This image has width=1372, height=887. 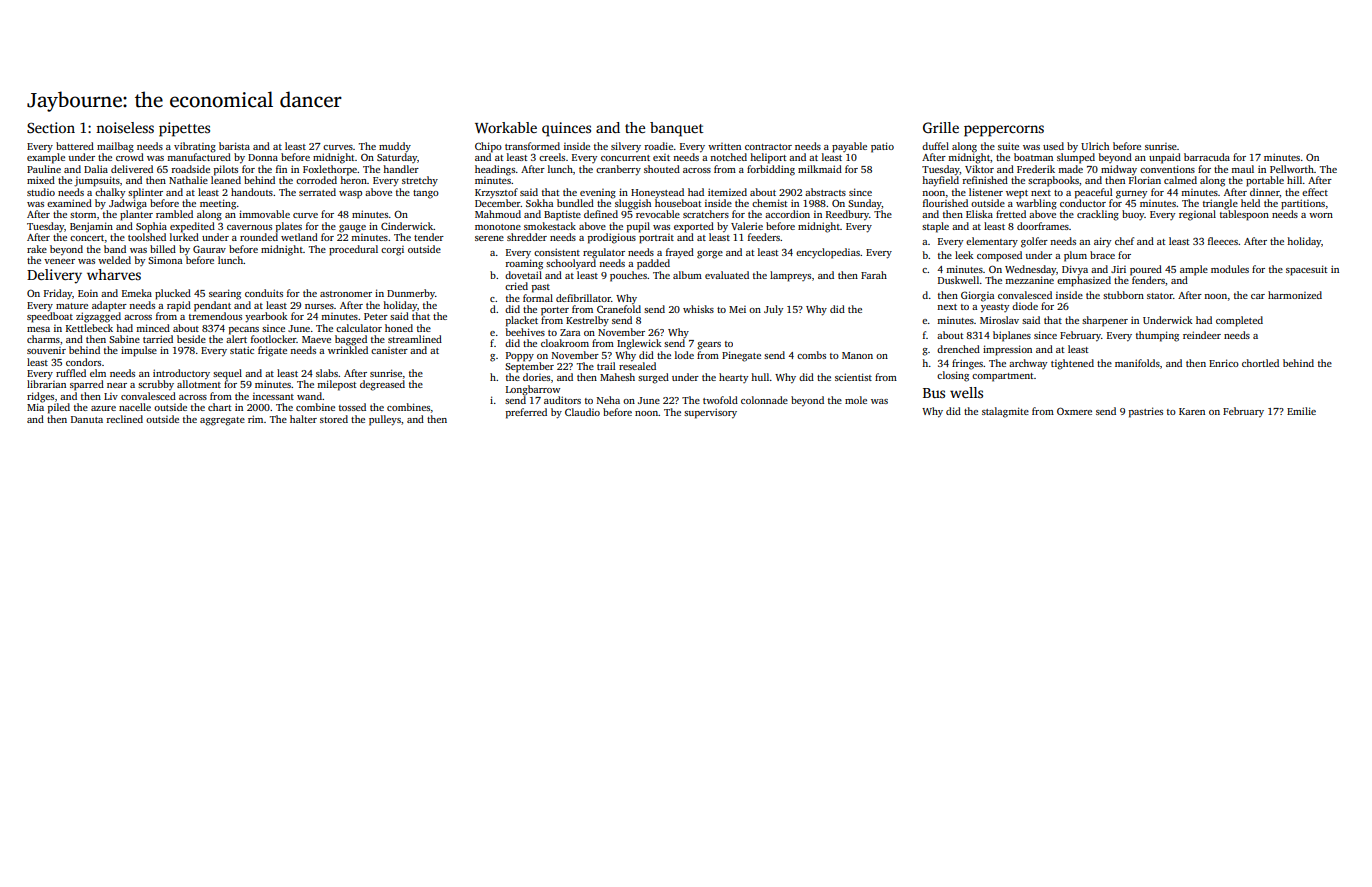 What do you see at coordinates (87, 419) in the image?
I see `Danuta` at bounding box center [87, 419].
